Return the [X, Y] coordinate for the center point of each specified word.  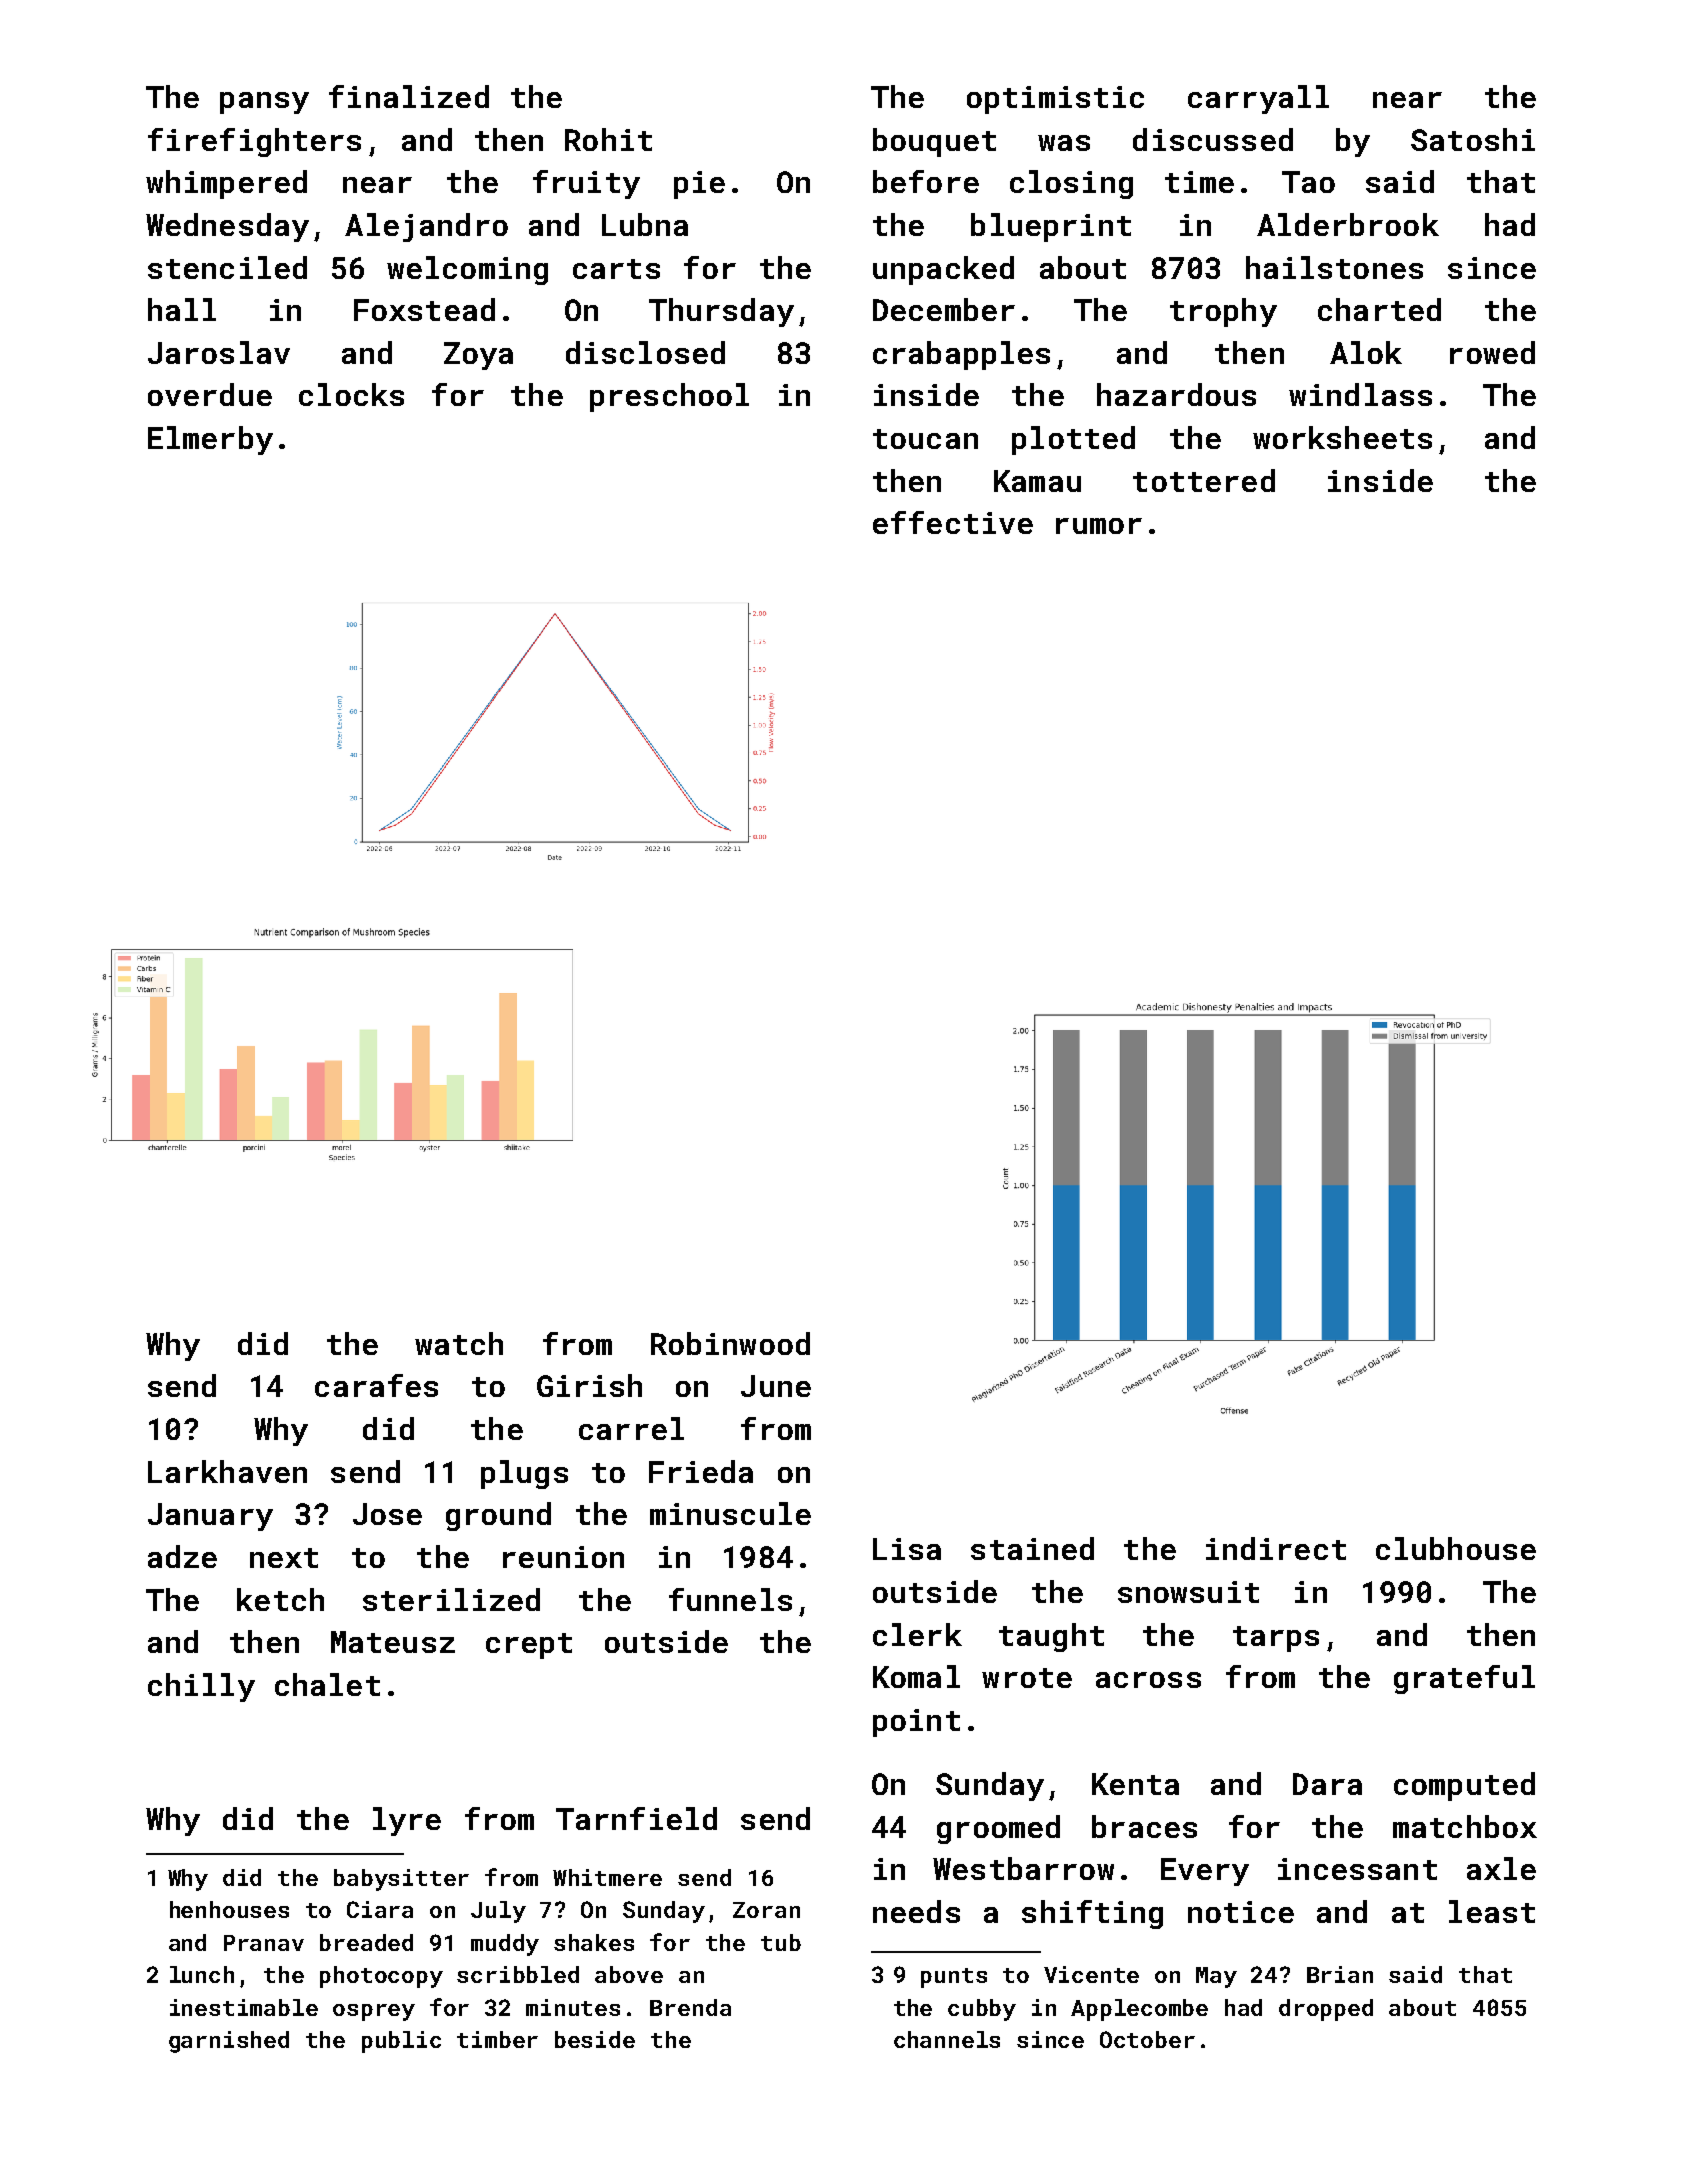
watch [459, 1343]
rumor [1099, 526]
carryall [1258, 99]
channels [947, 2039]
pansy [264, 103]
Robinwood [730, 1343]
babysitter [401, 1880]
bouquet [934, 142]
